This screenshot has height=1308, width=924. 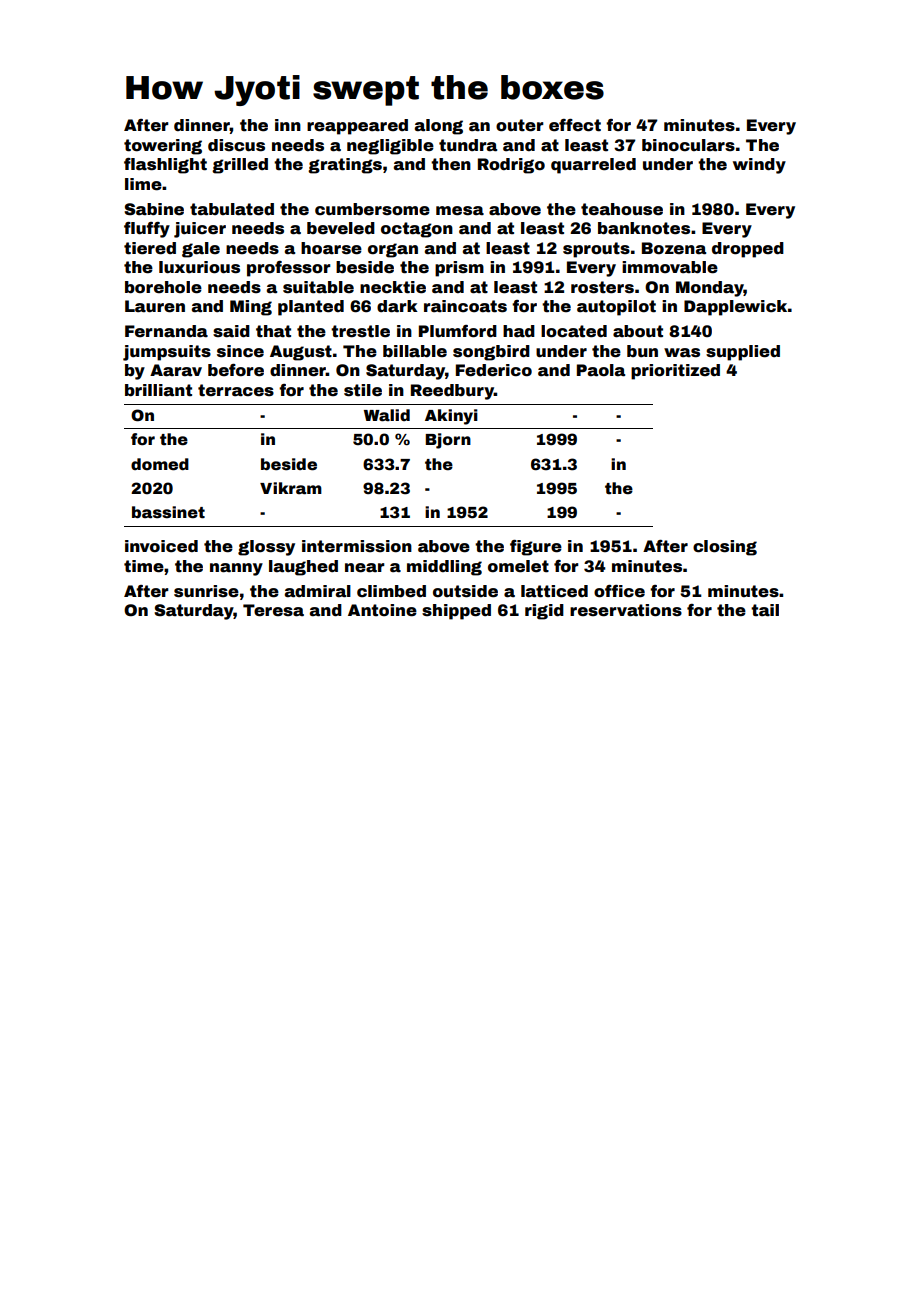 I want to click on Sabine, so click(x=154, y=209).
